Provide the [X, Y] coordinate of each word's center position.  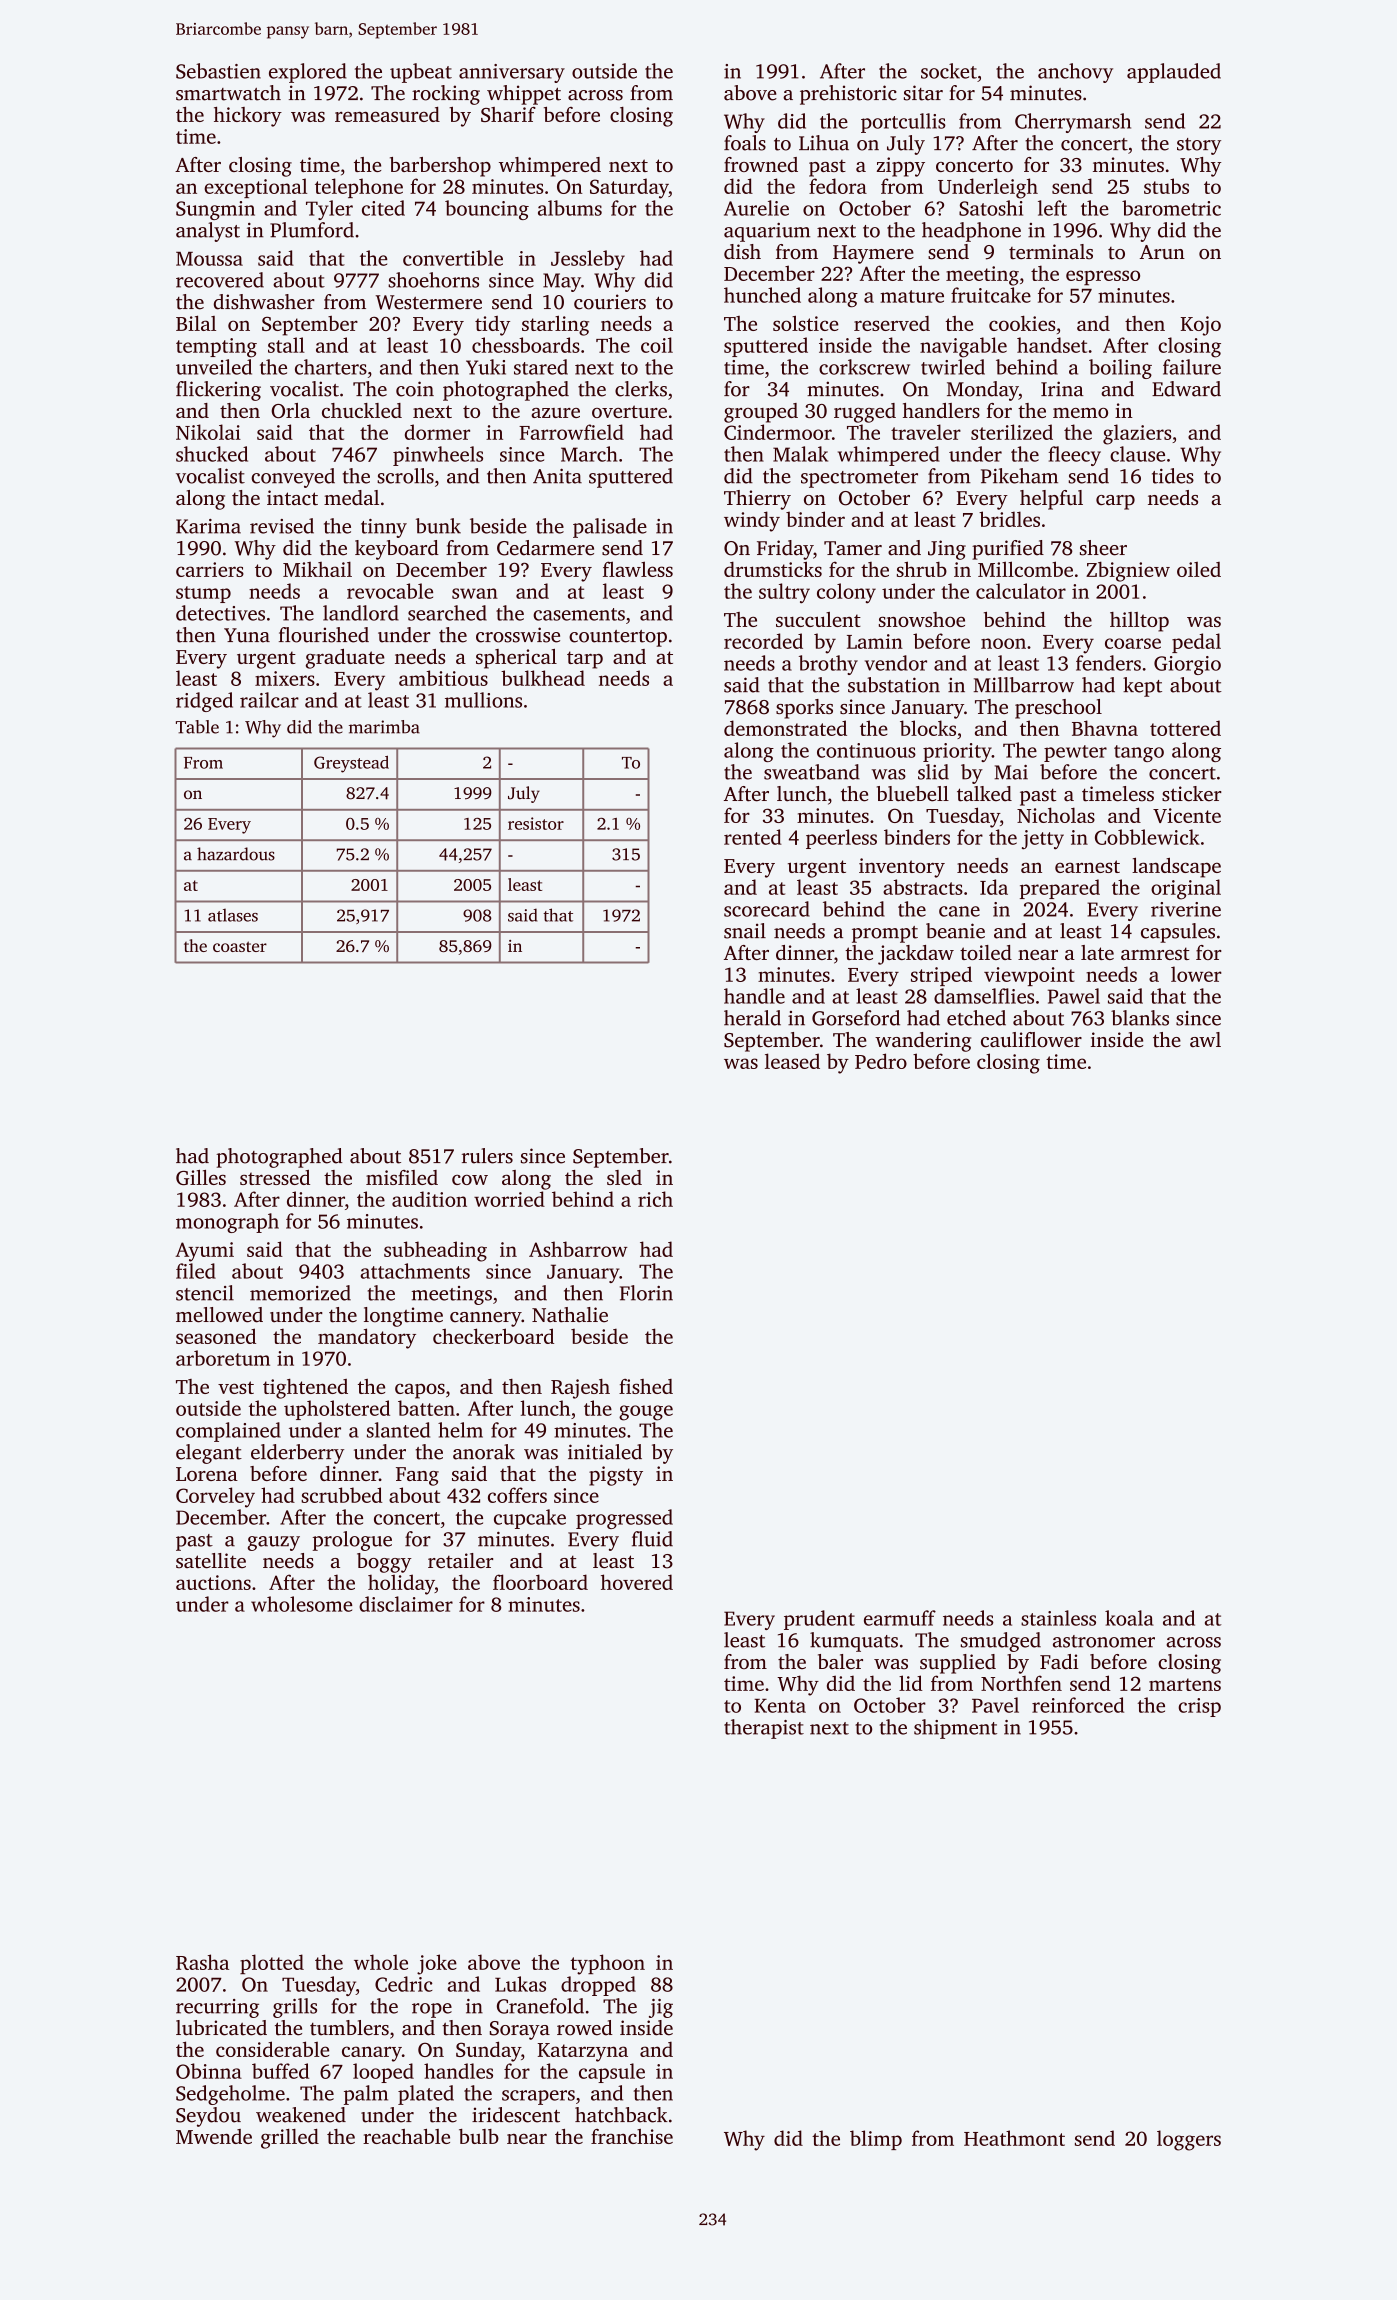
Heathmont [1014, 2138]
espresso [1103, 278]
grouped [761, 413]
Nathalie [570, 1315]
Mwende [214, 2136]
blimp [876, 2140]
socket [949, 71]
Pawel [1074, 996]
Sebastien [218, 71]
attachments [415, 1271]
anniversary [512, 73]
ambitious [443, 678]
